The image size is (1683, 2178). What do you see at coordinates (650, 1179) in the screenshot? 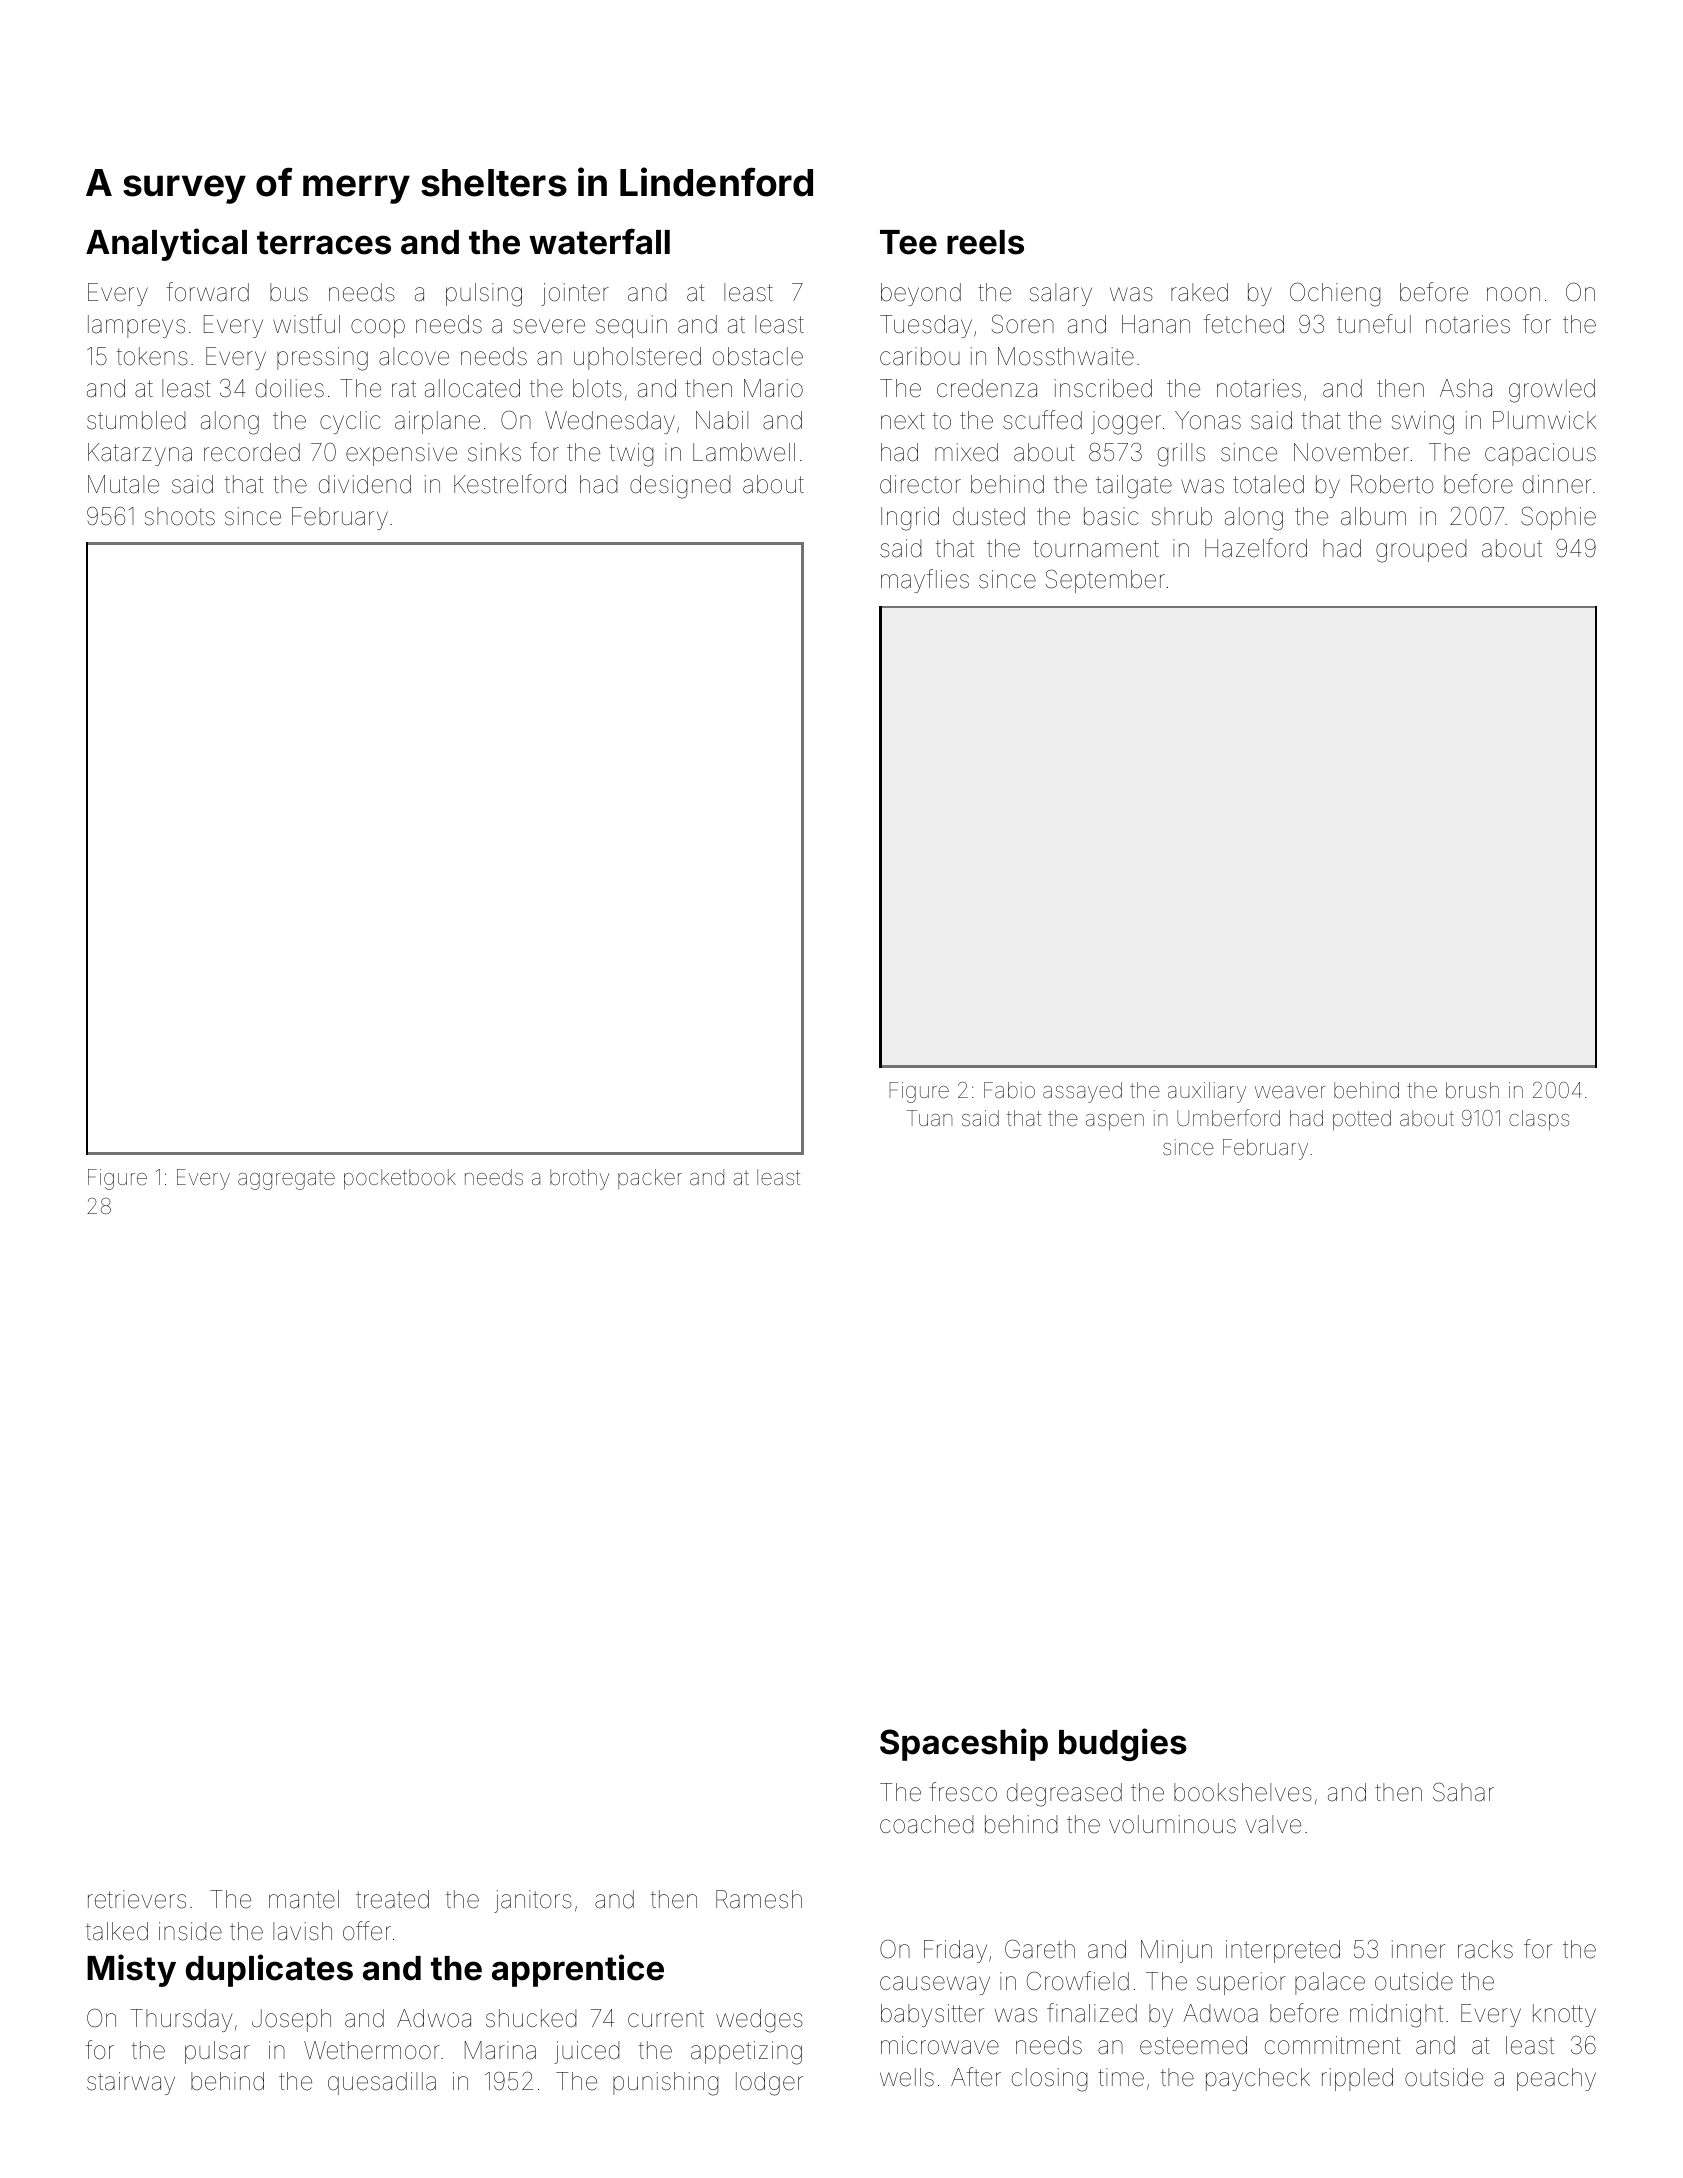
I see `packer` at bounding box center [650, 1179].
